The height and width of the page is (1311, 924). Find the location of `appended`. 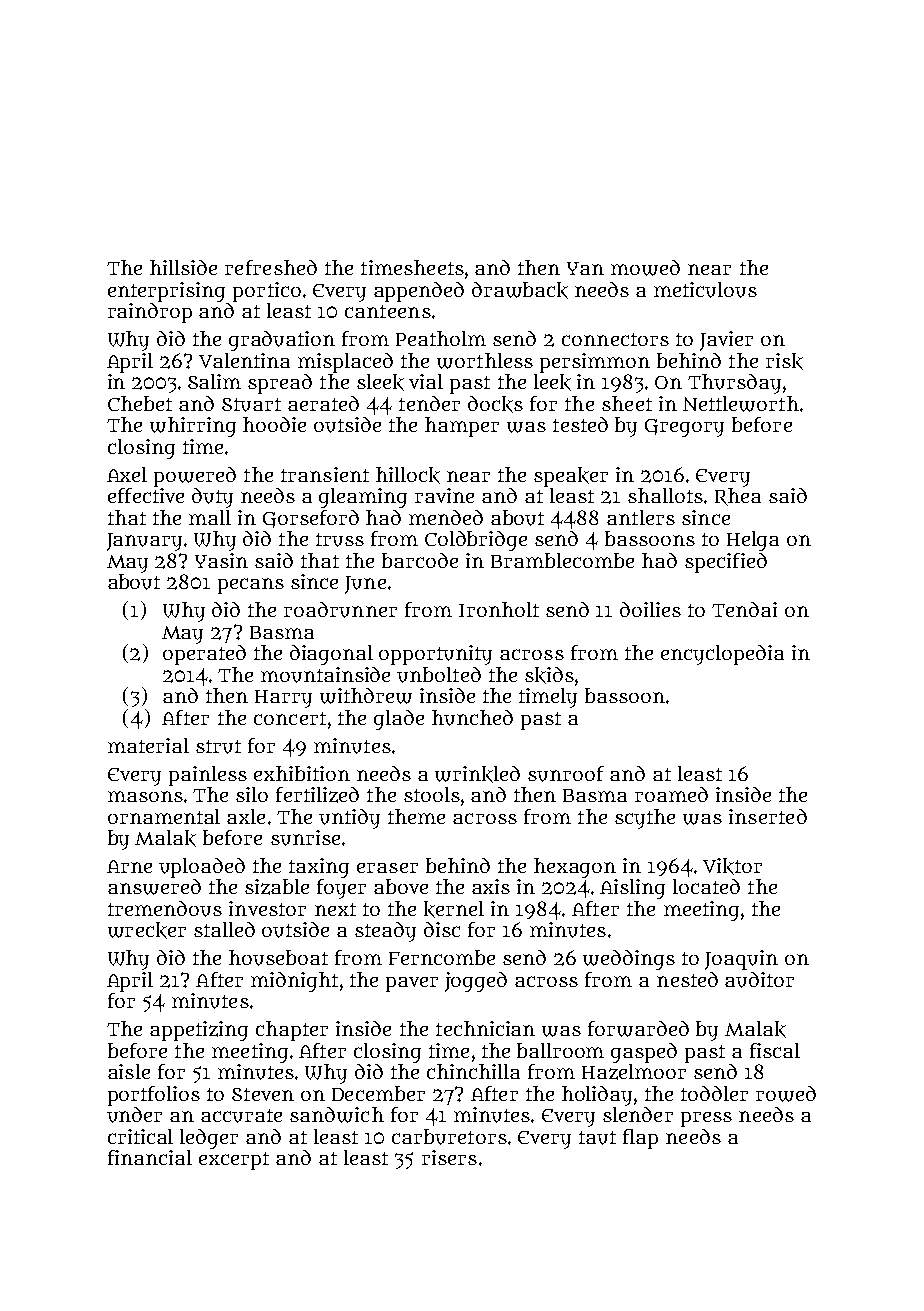

appended is located at coordinates (419, 292).
